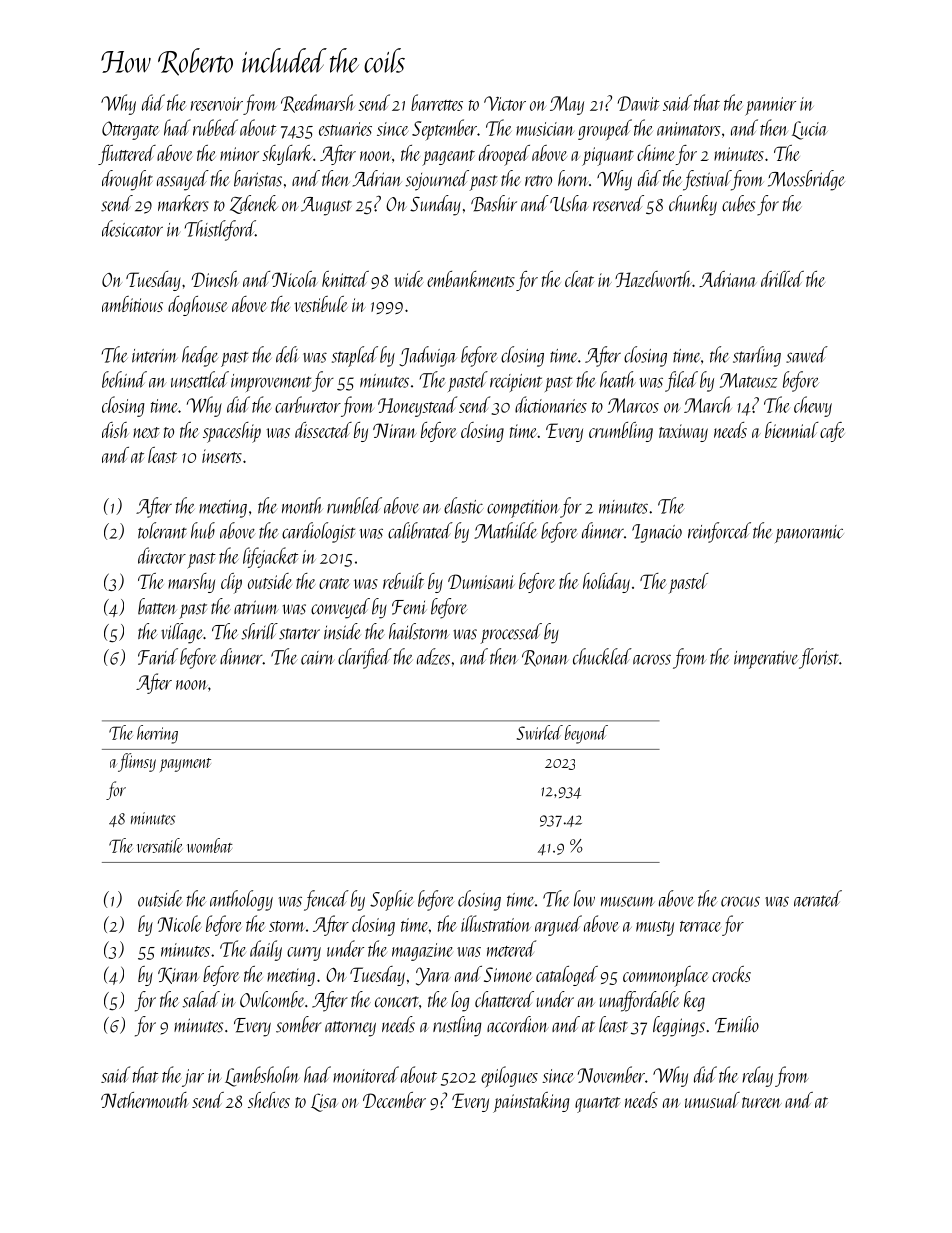  I want to click on knitted, so click(345, 279).
